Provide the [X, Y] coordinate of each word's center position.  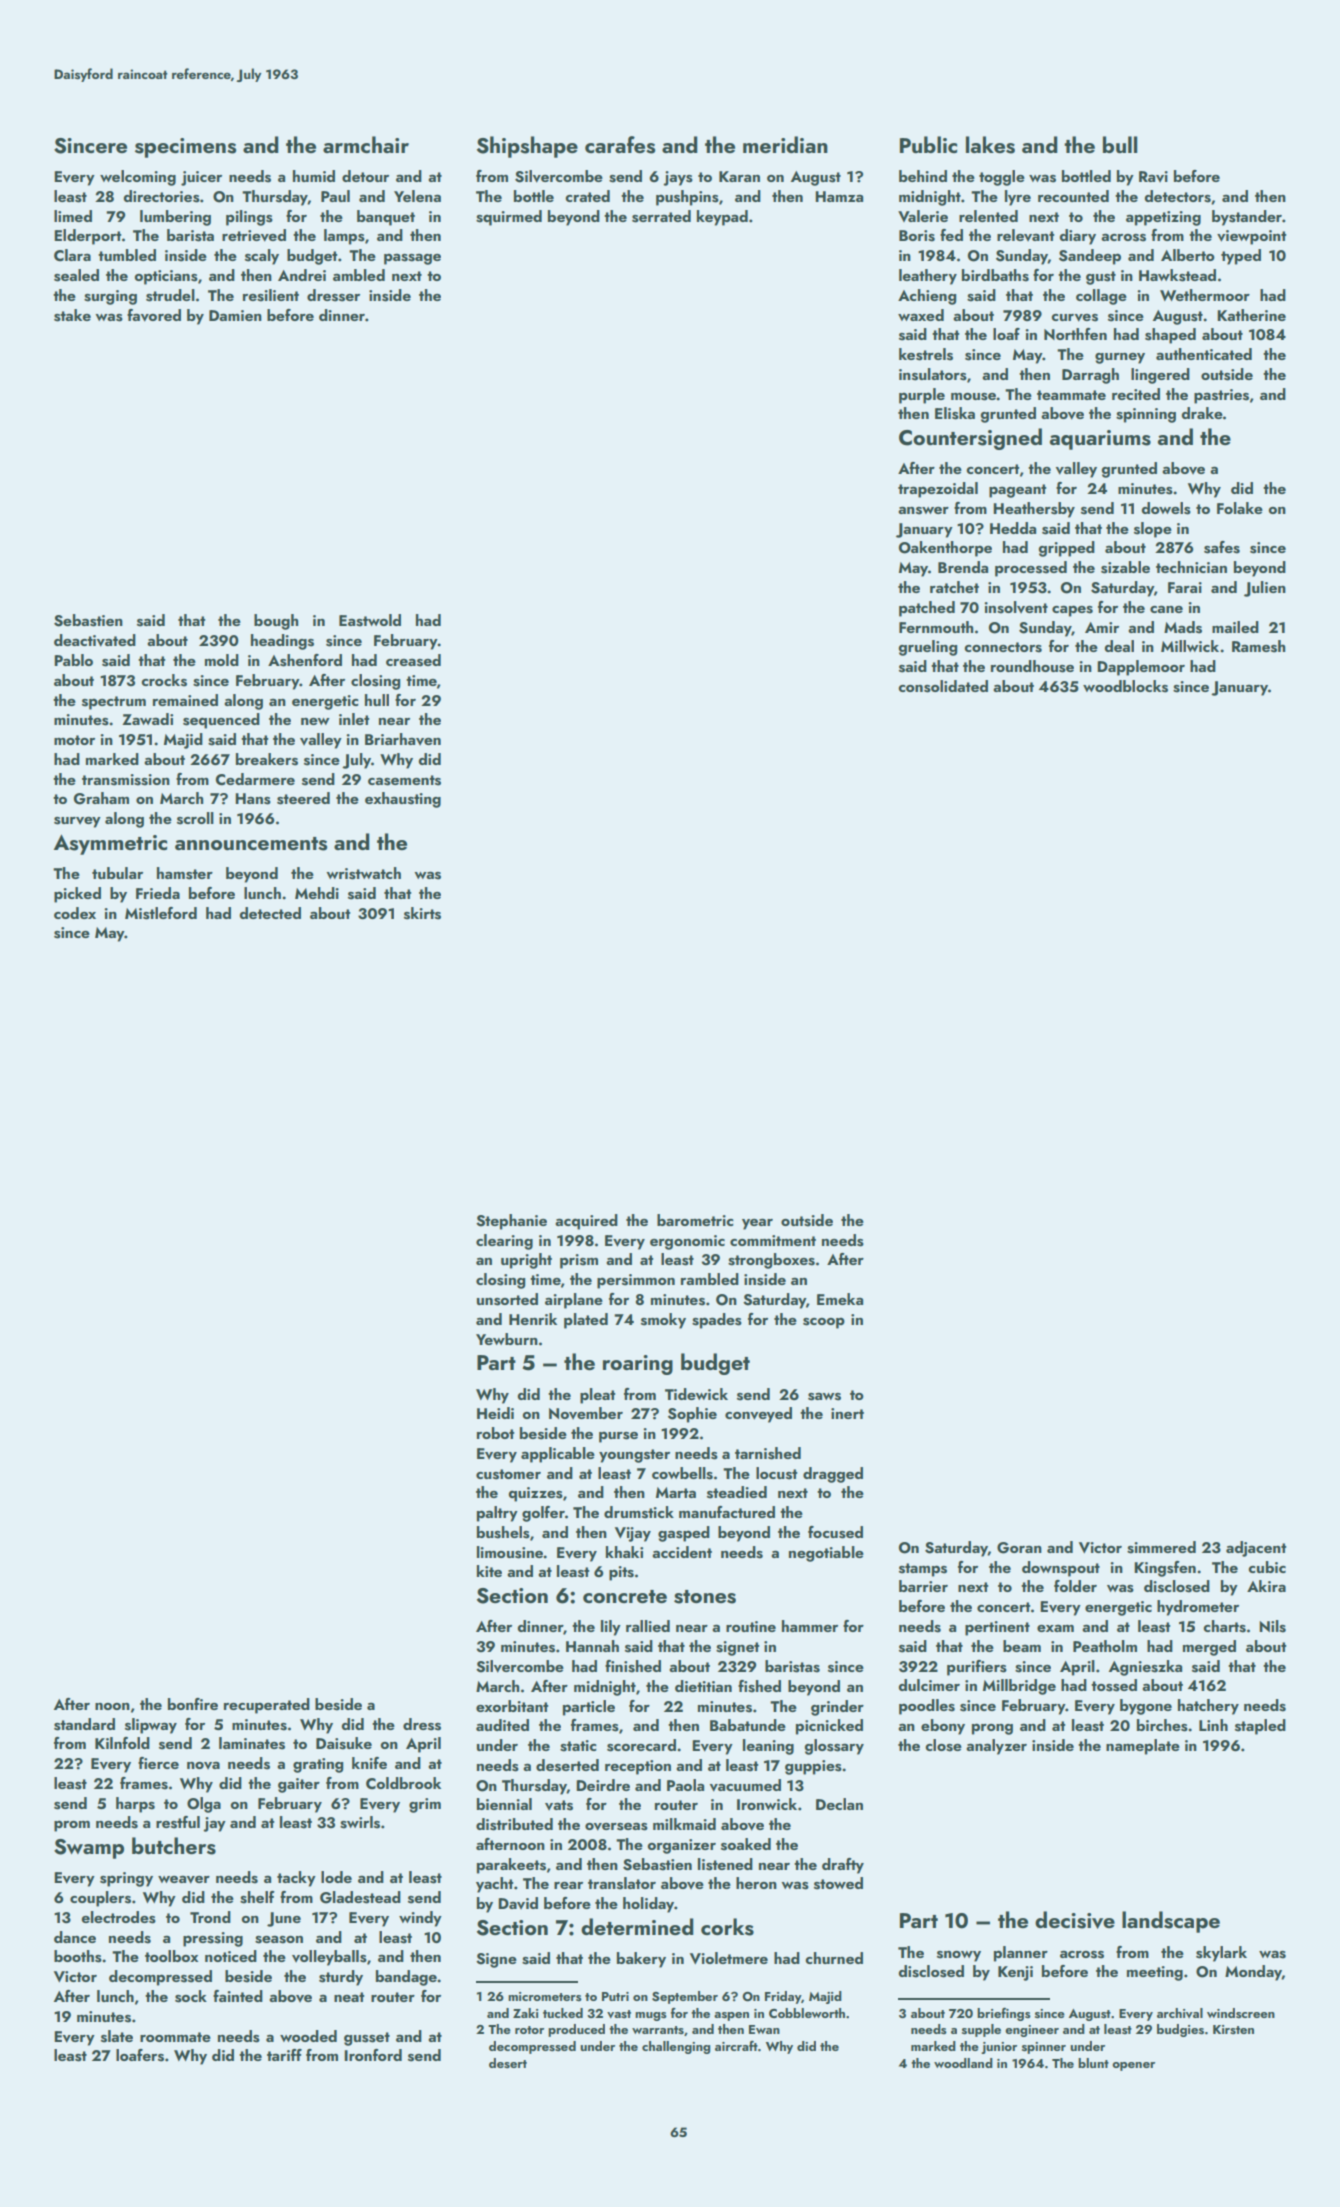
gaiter [299, 1785]
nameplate [1143, 1747]
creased [413, 660]
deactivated [95, 640]
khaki [624, 1552]
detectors [1177, 196]
